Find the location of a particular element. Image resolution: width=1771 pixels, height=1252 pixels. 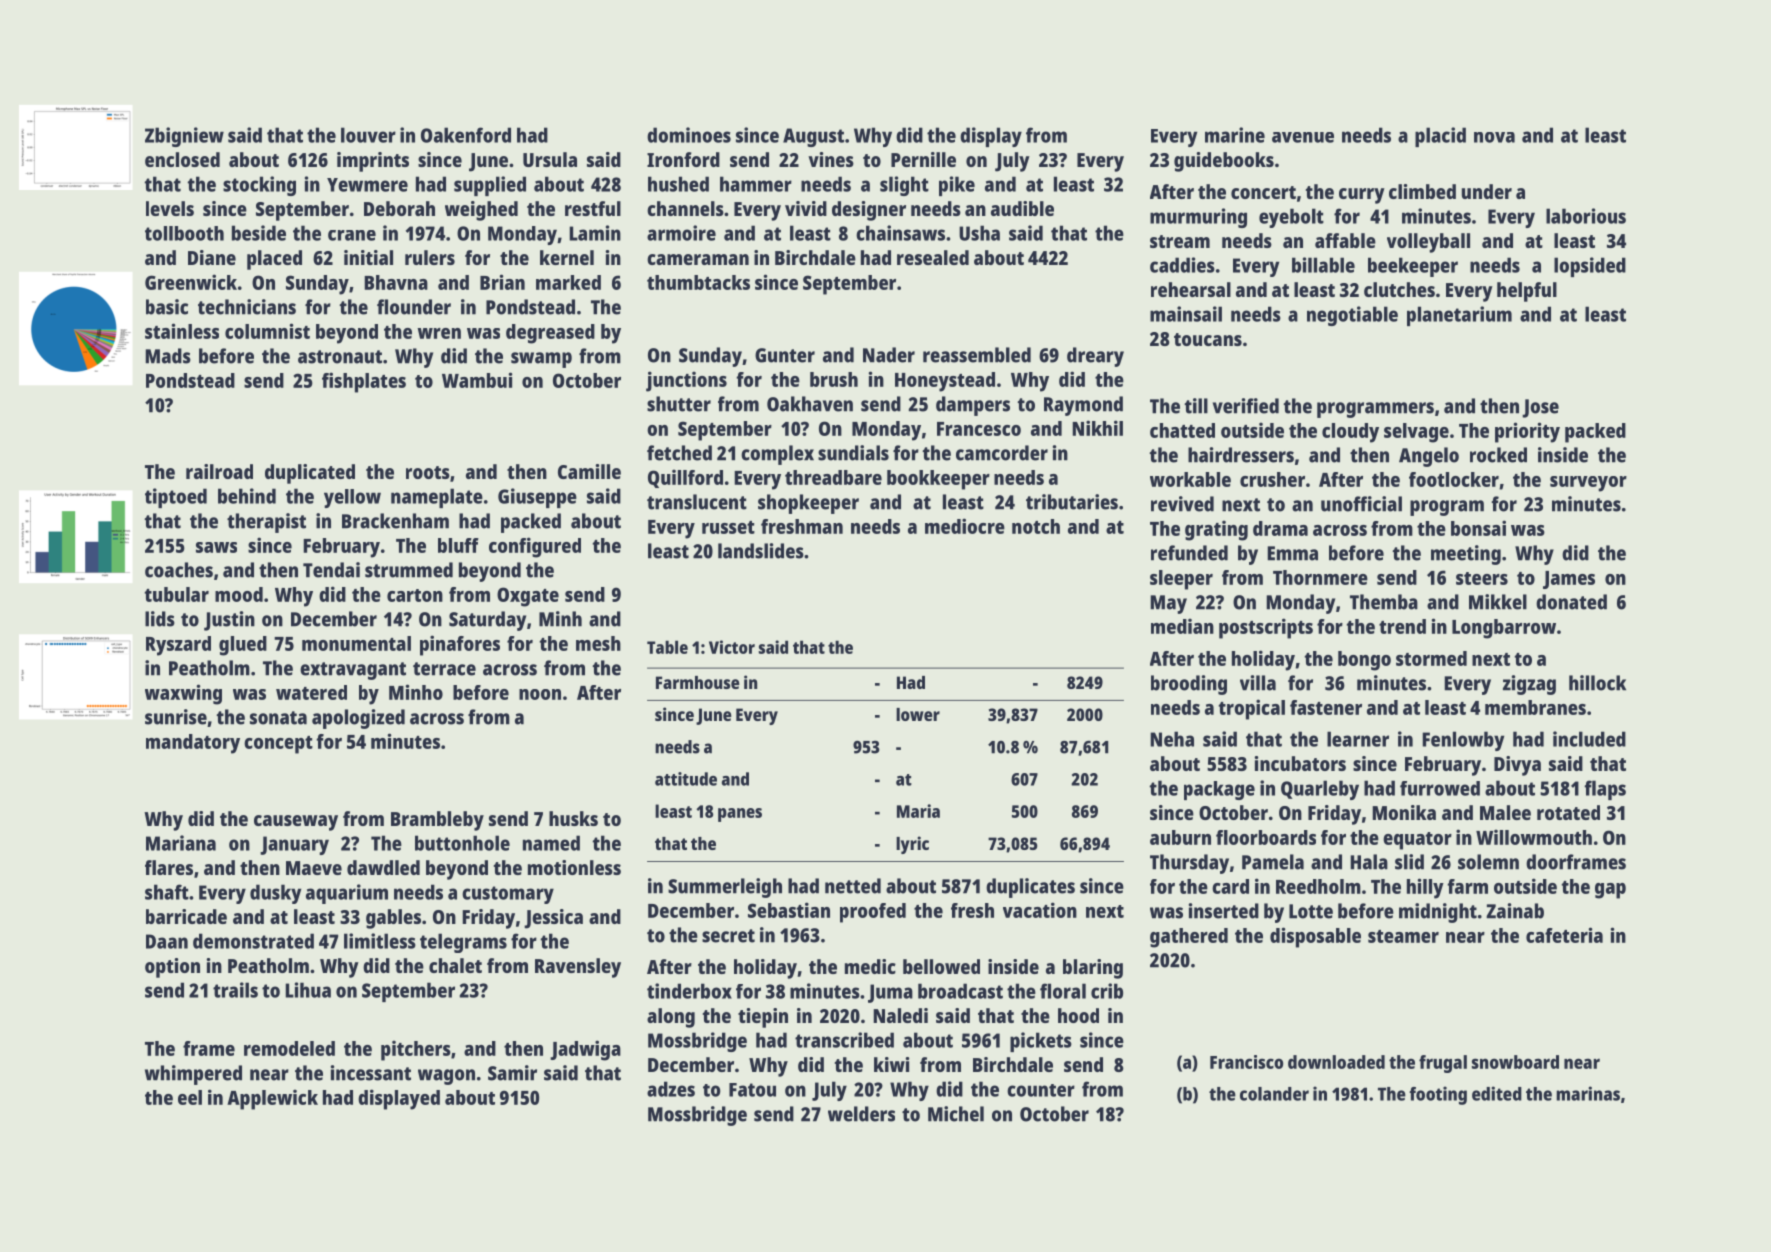

threadbare is located at coordinates (833, 477).
